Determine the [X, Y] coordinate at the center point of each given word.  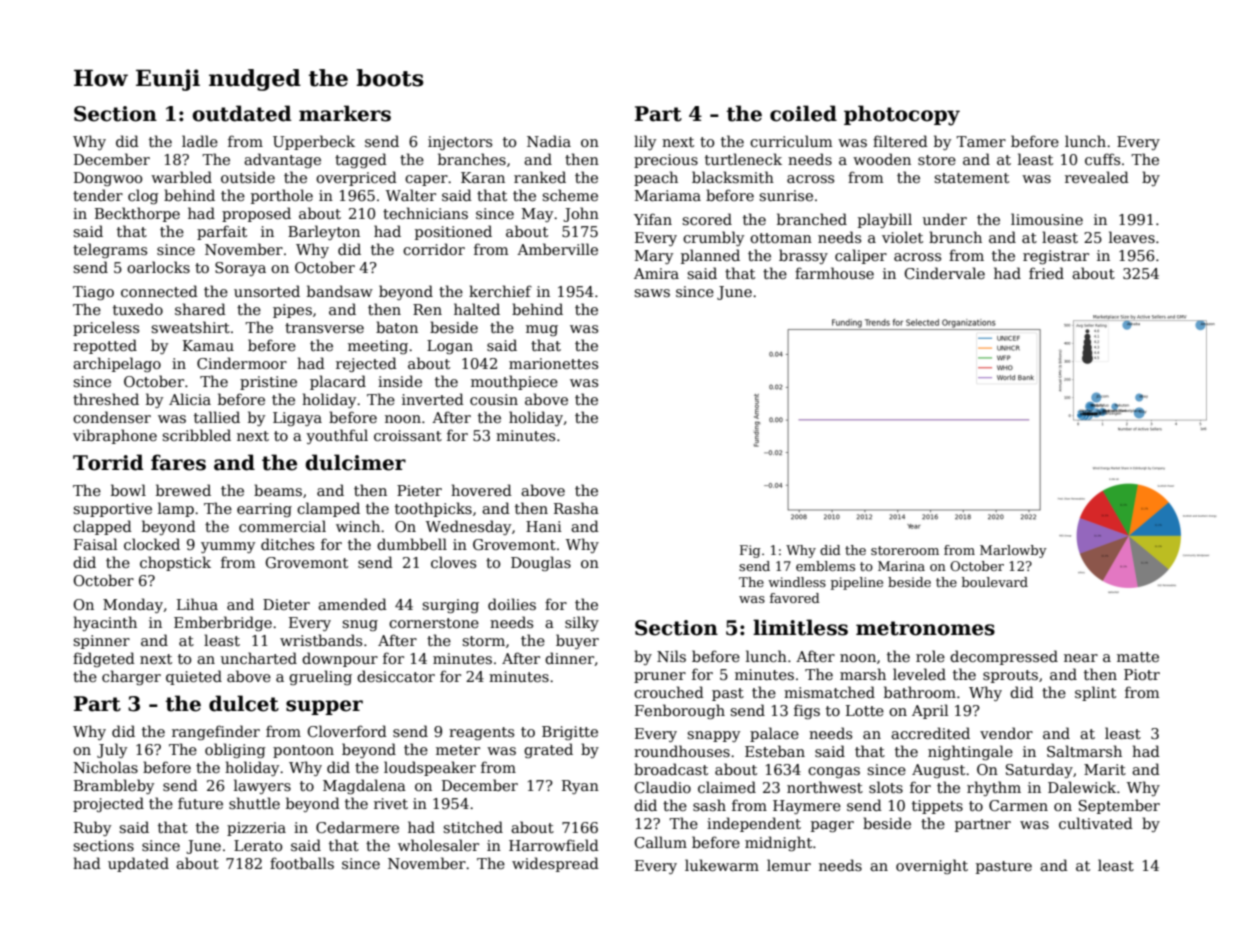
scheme [570, 195]
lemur [789, 865]
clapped [102, 527]
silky [582, 623]
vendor [1006, 733]
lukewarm [722, 865]
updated [138, 864]
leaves [1132, 237]
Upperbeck [314, 142]
